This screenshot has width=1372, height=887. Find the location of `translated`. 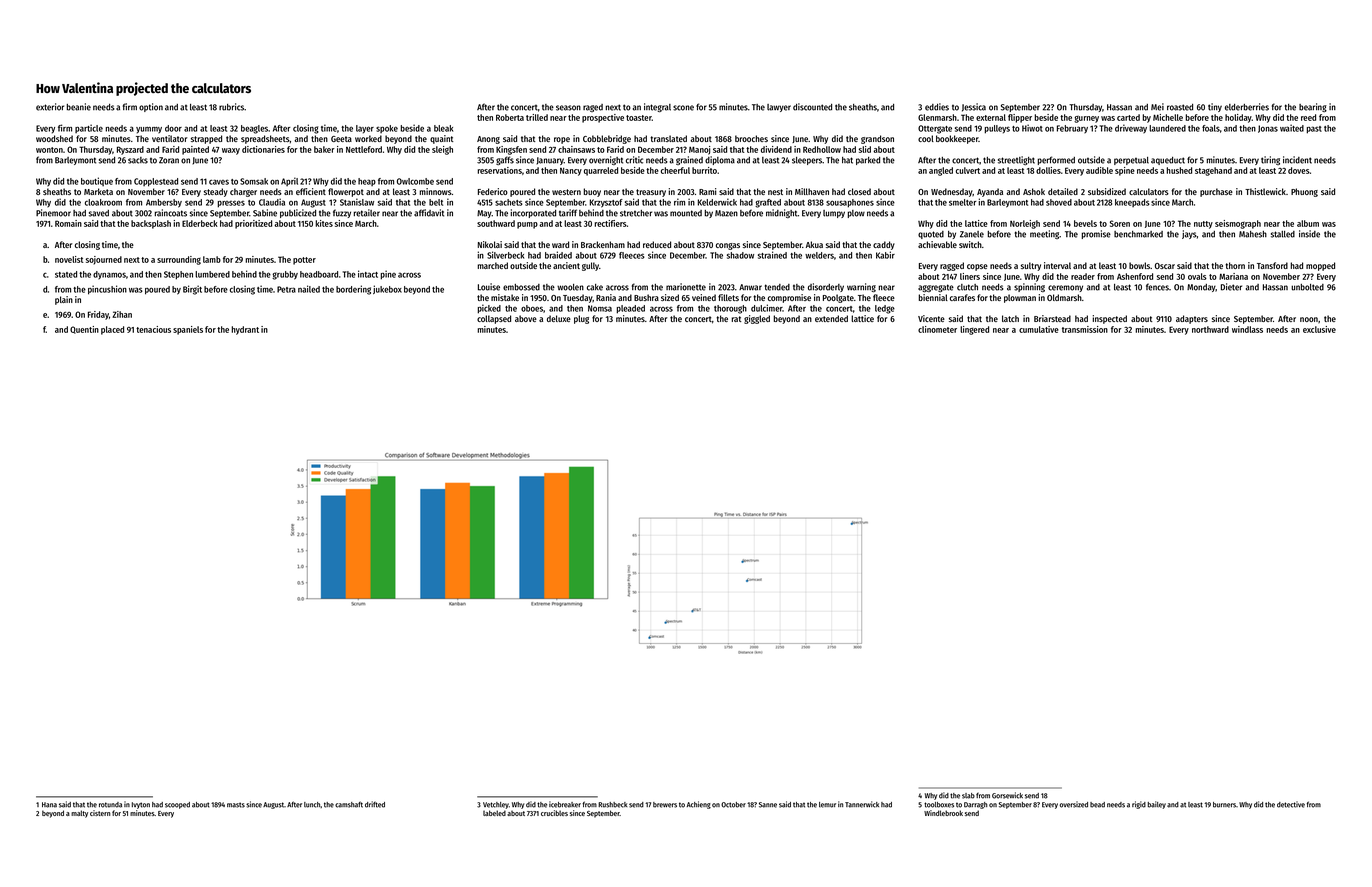

translated is located at coordinates (668, 138).
